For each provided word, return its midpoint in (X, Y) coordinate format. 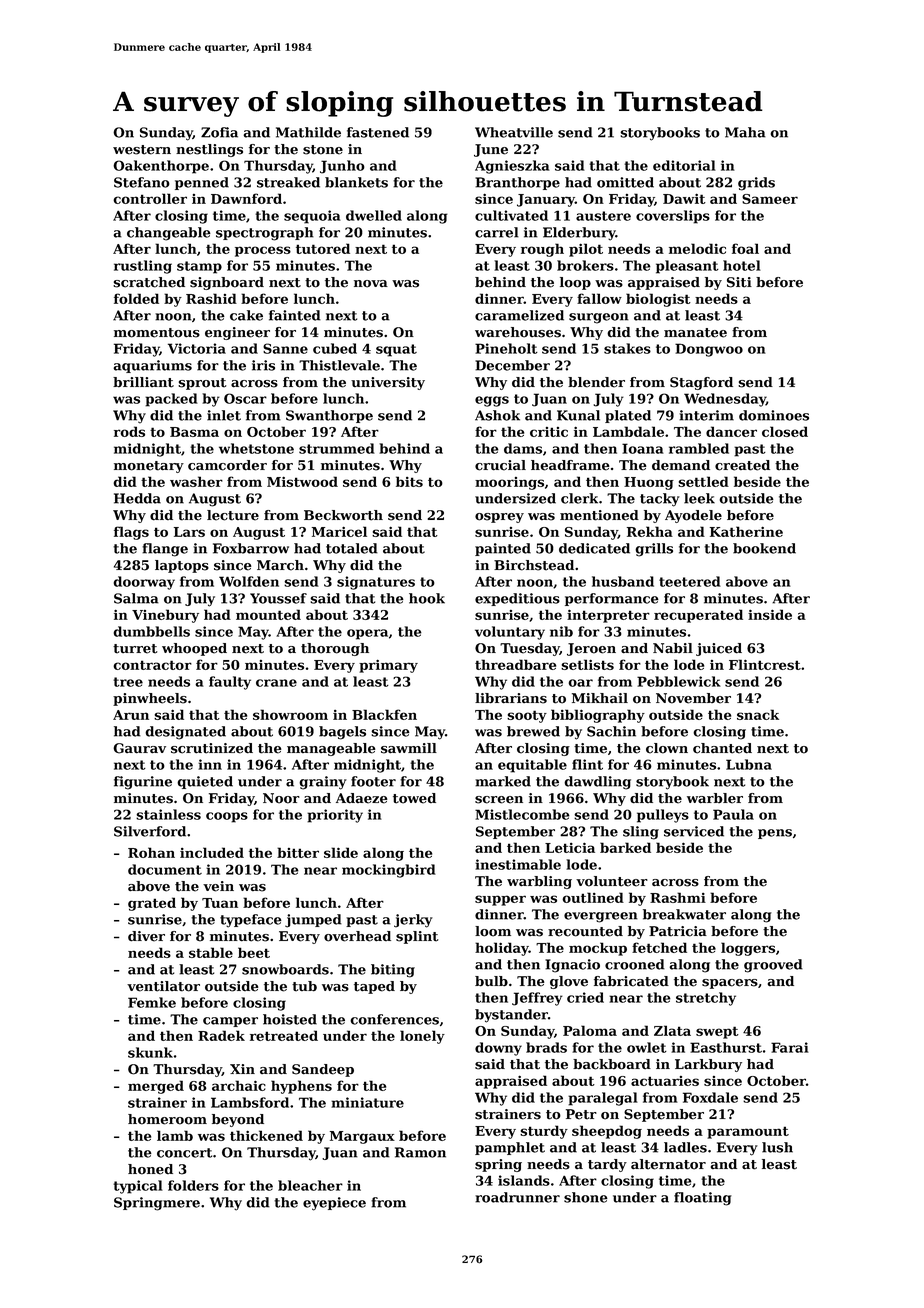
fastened (378, 132)
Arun (131, 715)
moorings (509, 483)
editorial (684, 165)
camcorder (227, 465)
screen (499, 800)
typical (138, 1187)
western (142, 150)
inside (770, 614)
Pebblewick (679, 681)
